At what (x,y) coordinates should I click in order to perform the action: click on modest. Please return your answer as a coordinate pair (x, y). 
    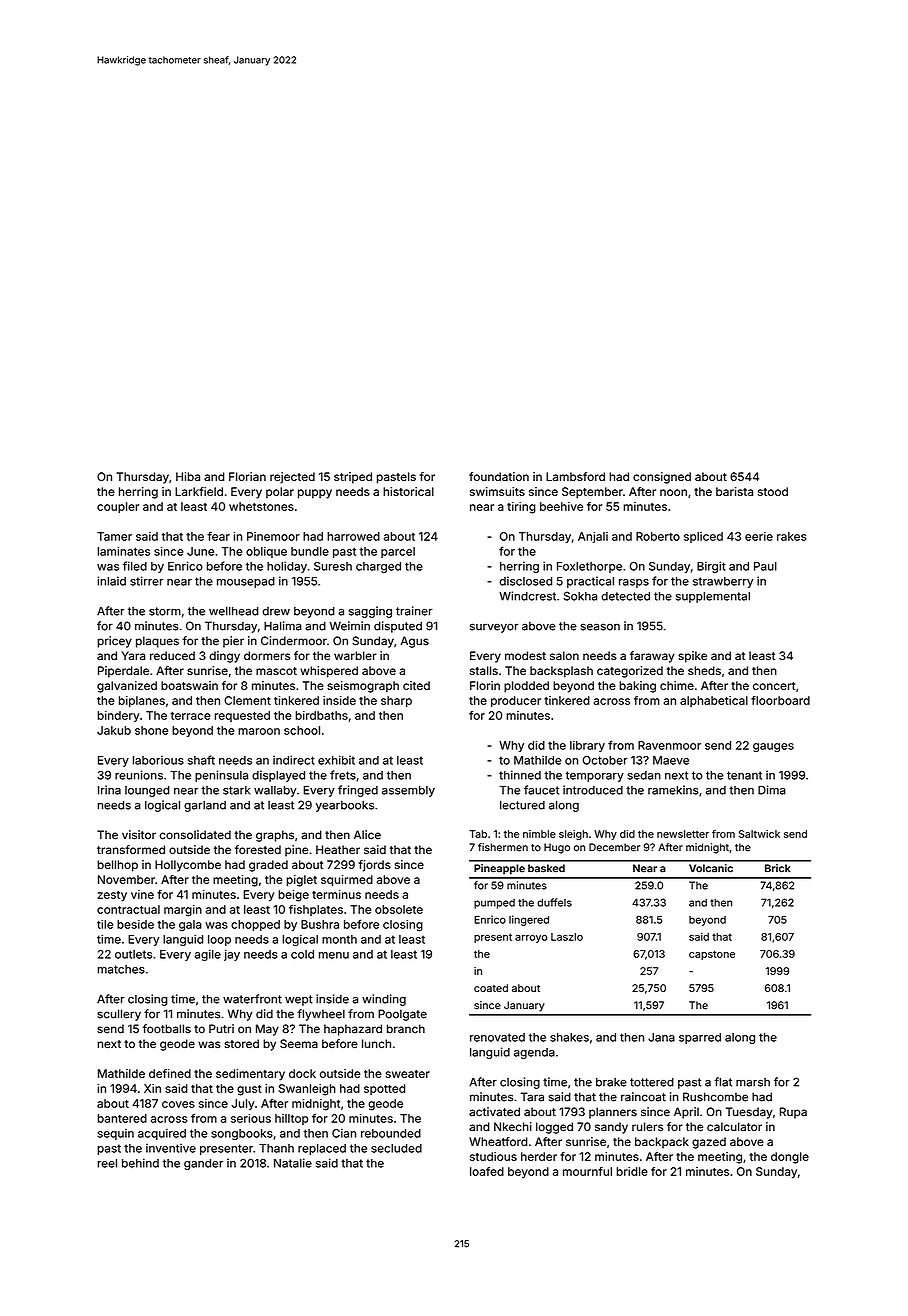
    Looking at the image, I should click on (525, 656).
